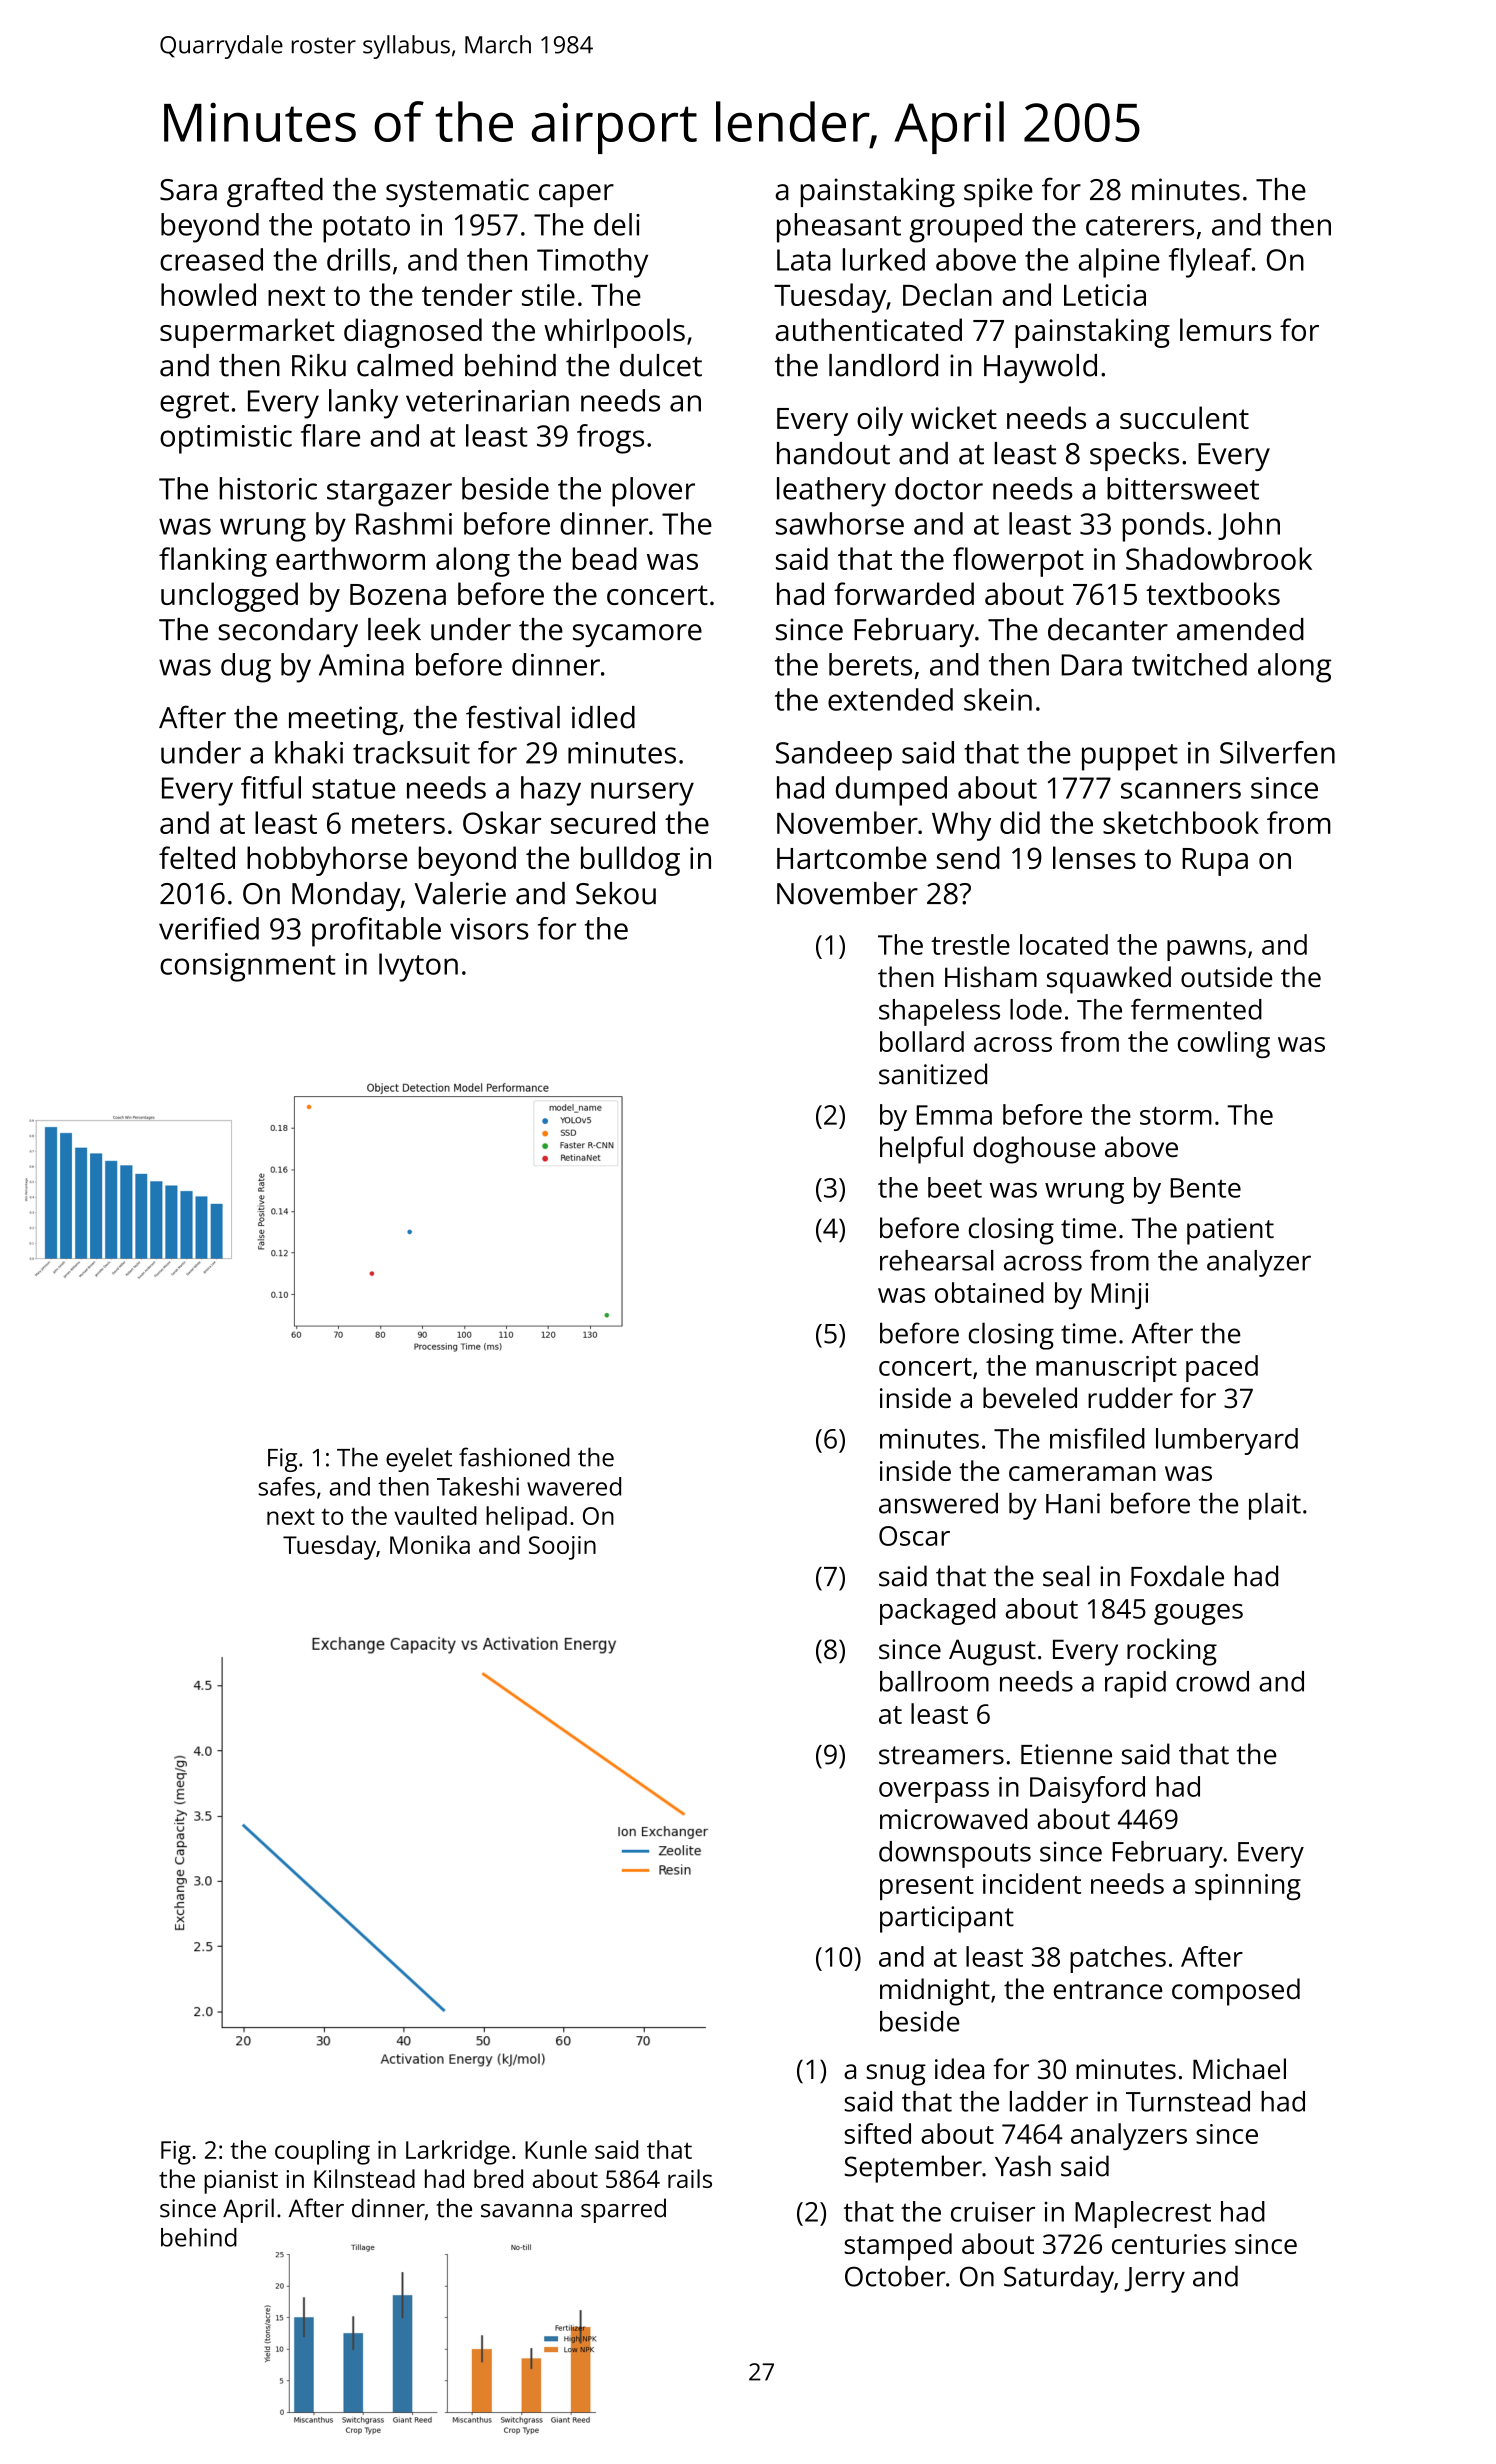 Image resolution: width=1496 pixels, height=2464 pixels. Describe the element at coordinates (526, 2211) in the screenshot. I see `savanna` at that location.
